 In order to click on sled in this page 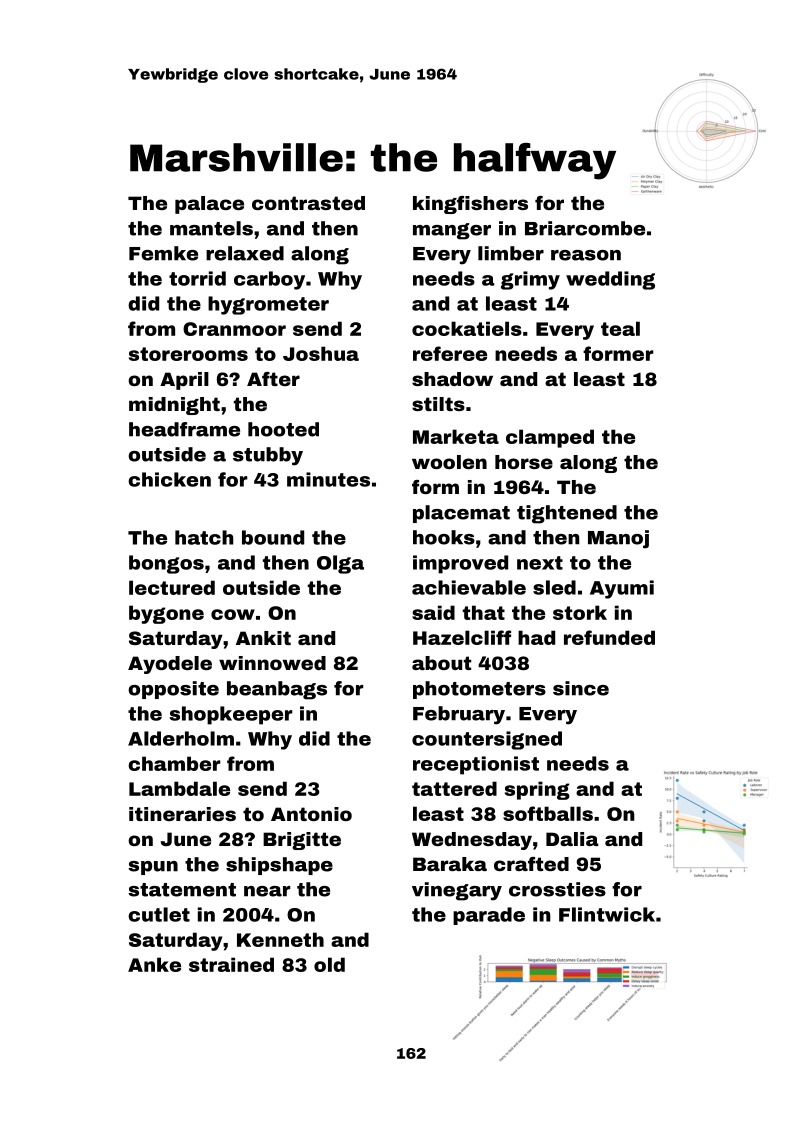, I will do `click(554, 587)`.
